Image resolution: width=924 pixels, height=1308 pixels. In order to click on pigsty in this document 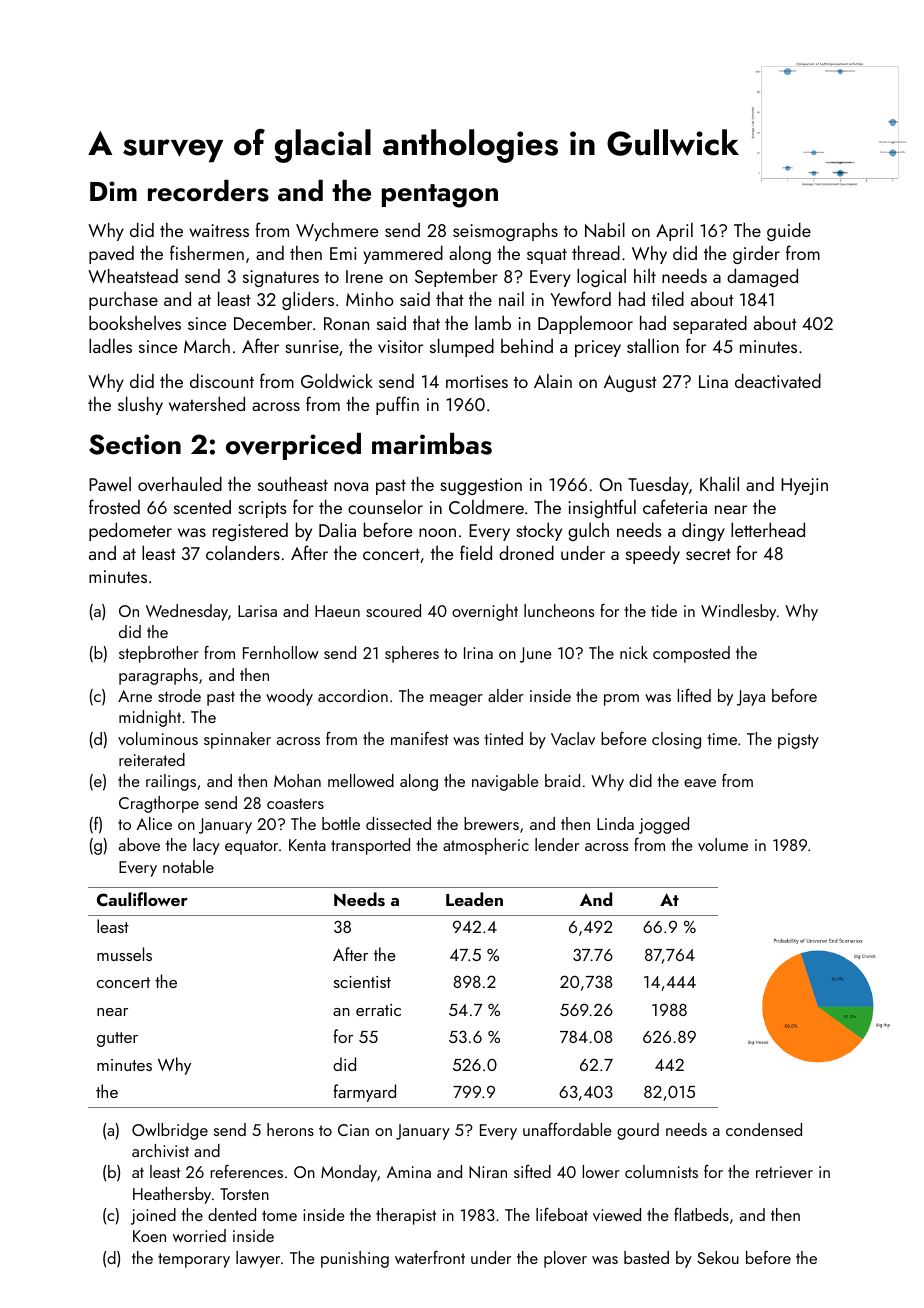, I will do `click(798, 741)`.
